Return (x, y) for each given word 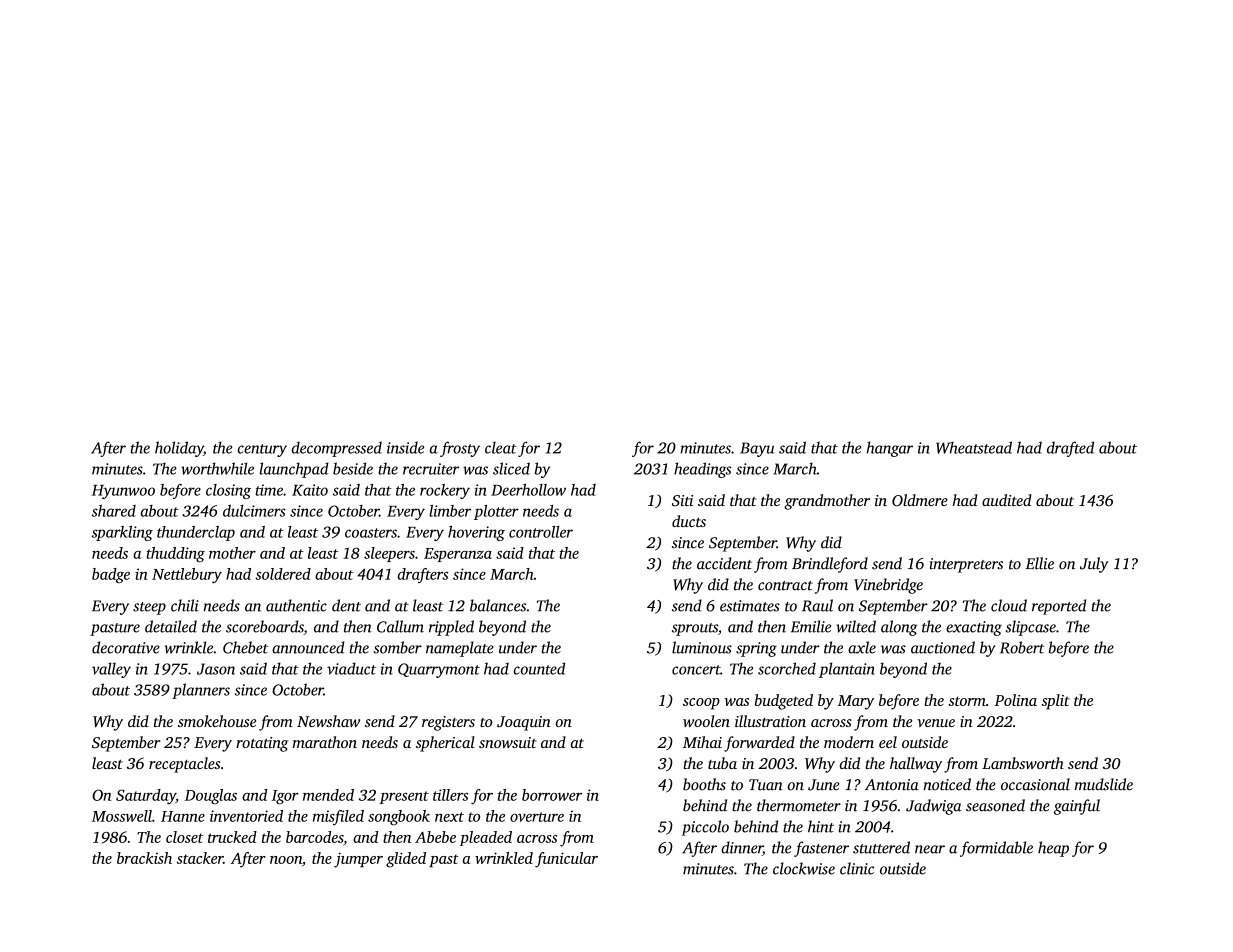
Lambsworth (1023, 763)
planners (201, 691)
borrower (552, 795)
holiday (179, 449)
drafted (1070, 449)
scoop (701, 704)
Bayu (757, 449)
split (1055, 702)
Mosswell (122, 816)
